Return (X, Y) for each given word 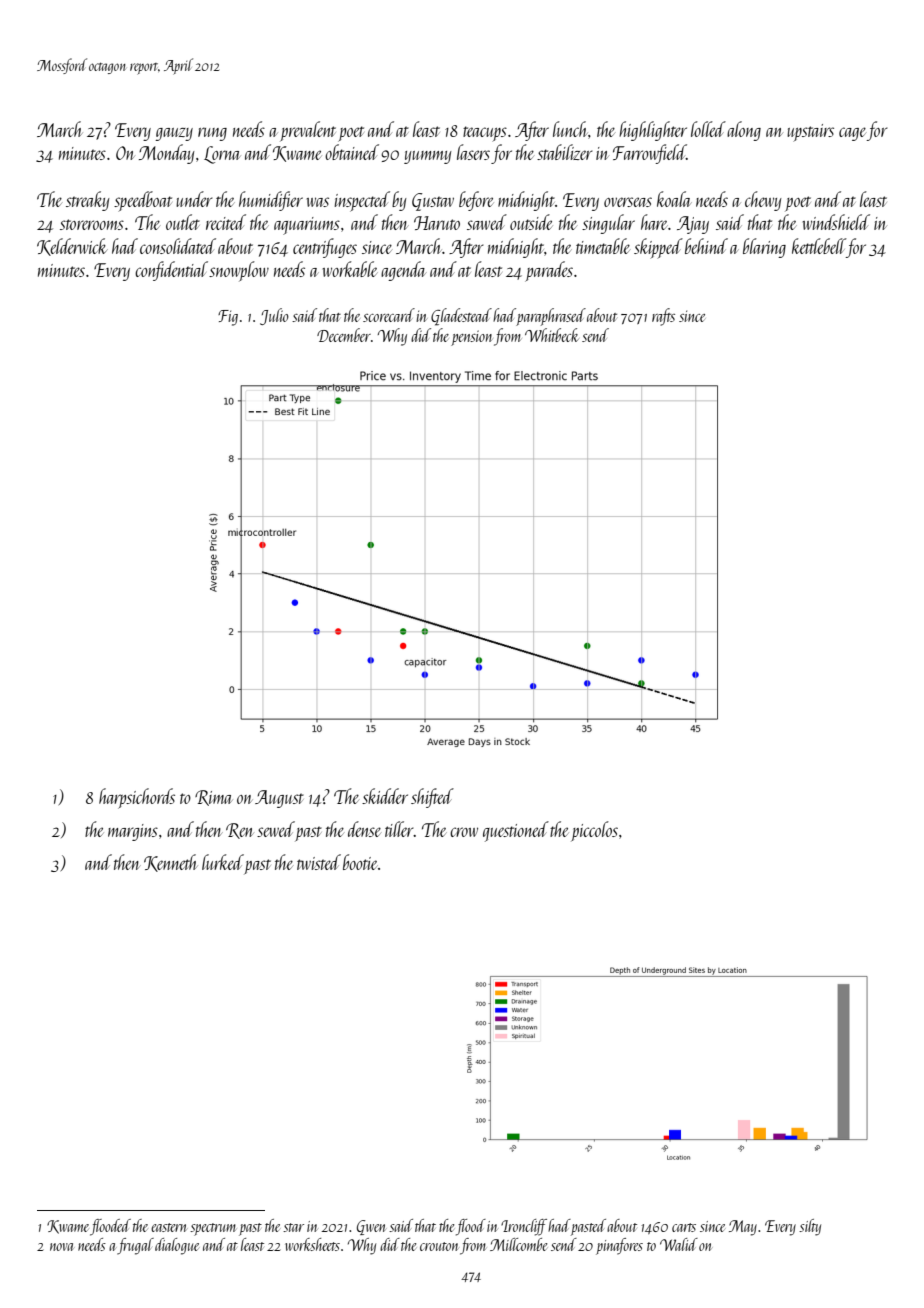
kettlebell (819, 246)
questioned (516, 831)
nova (62, 1247)
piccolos (594, 831)
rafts (663, 317)
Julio (274, 316)
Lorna (222, 155)
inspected (362, 201)
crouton (439, 1246)
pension (471, 338)
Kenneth (170, 863)
